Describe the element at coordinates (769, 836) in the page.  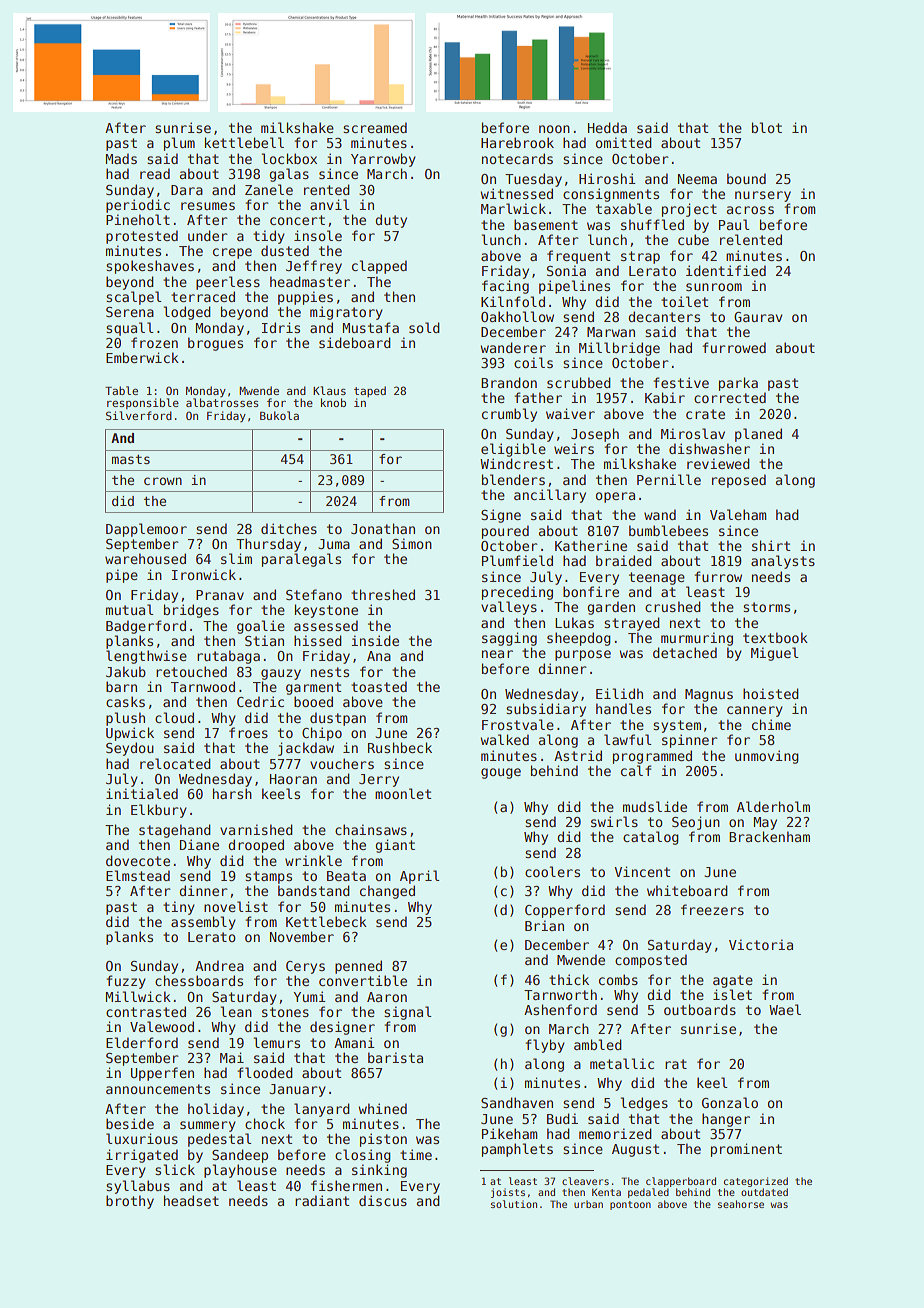
I see `Brackenham` at that location.
